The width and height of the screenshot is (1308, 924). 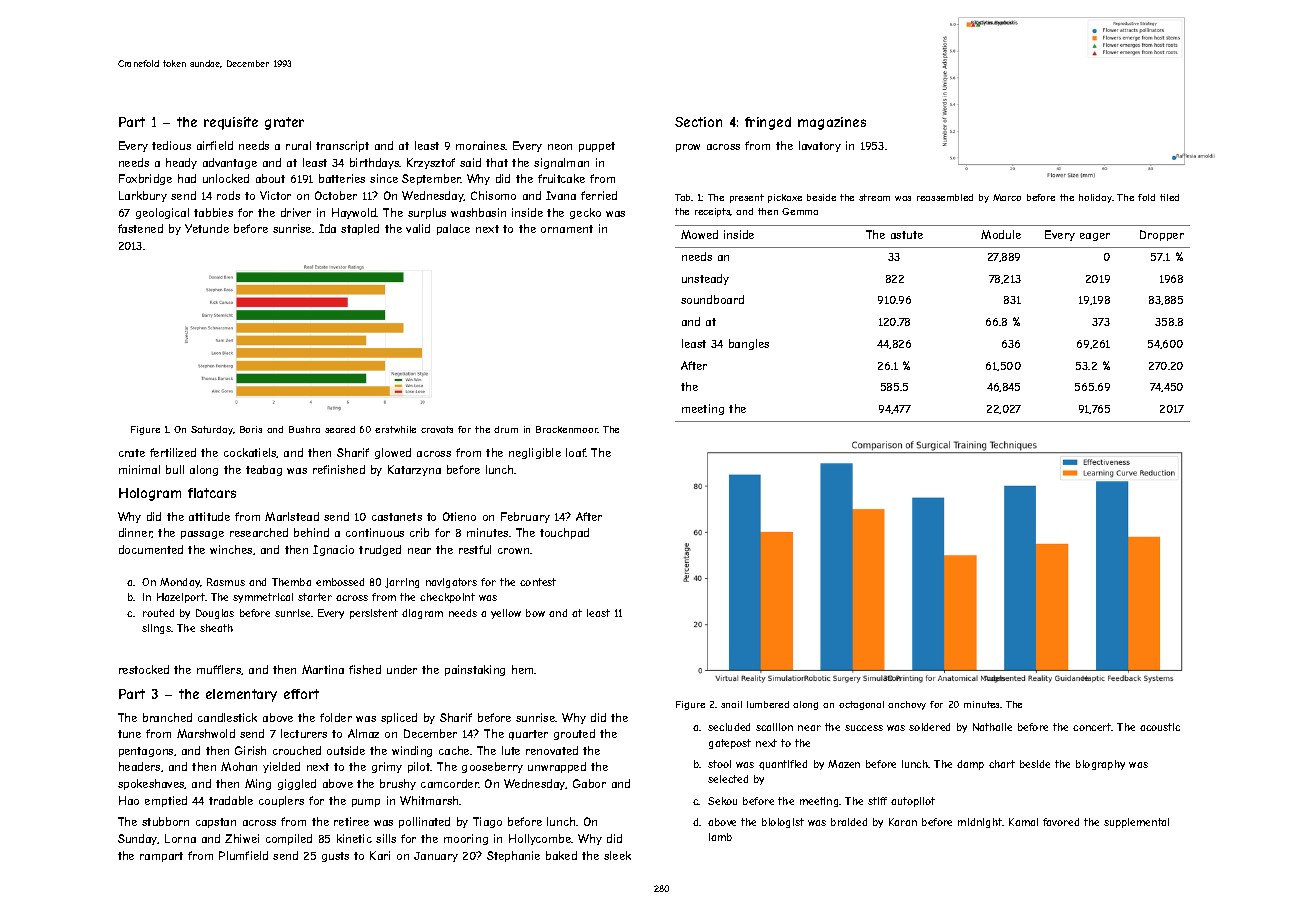 I want to click on lamb, so click(x=720, y=837).
